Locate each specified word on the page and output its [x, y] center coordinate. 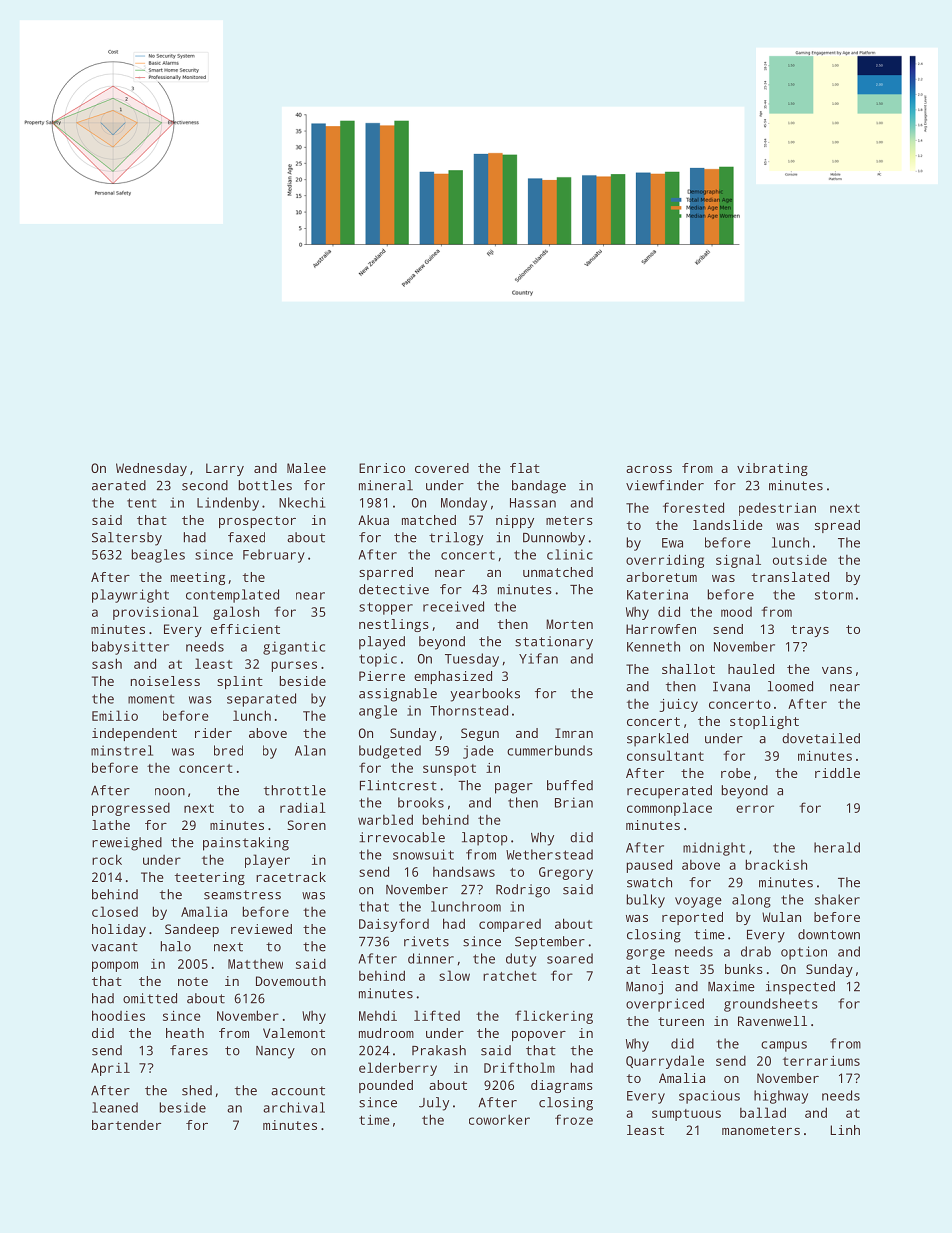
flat [525, 468]
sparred [386, 573]
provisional [156, 613]
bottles [265, 485]
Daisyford [394, 925]
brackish [776, 864]
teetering [210, 878]
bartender [126, 1125]
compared [510, 925]
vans [837, 670]
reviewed [261, 929]
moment [151, 699]
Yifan [538, 658]
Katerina [657, 594]
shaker [837, 899]
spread [837, 526]
